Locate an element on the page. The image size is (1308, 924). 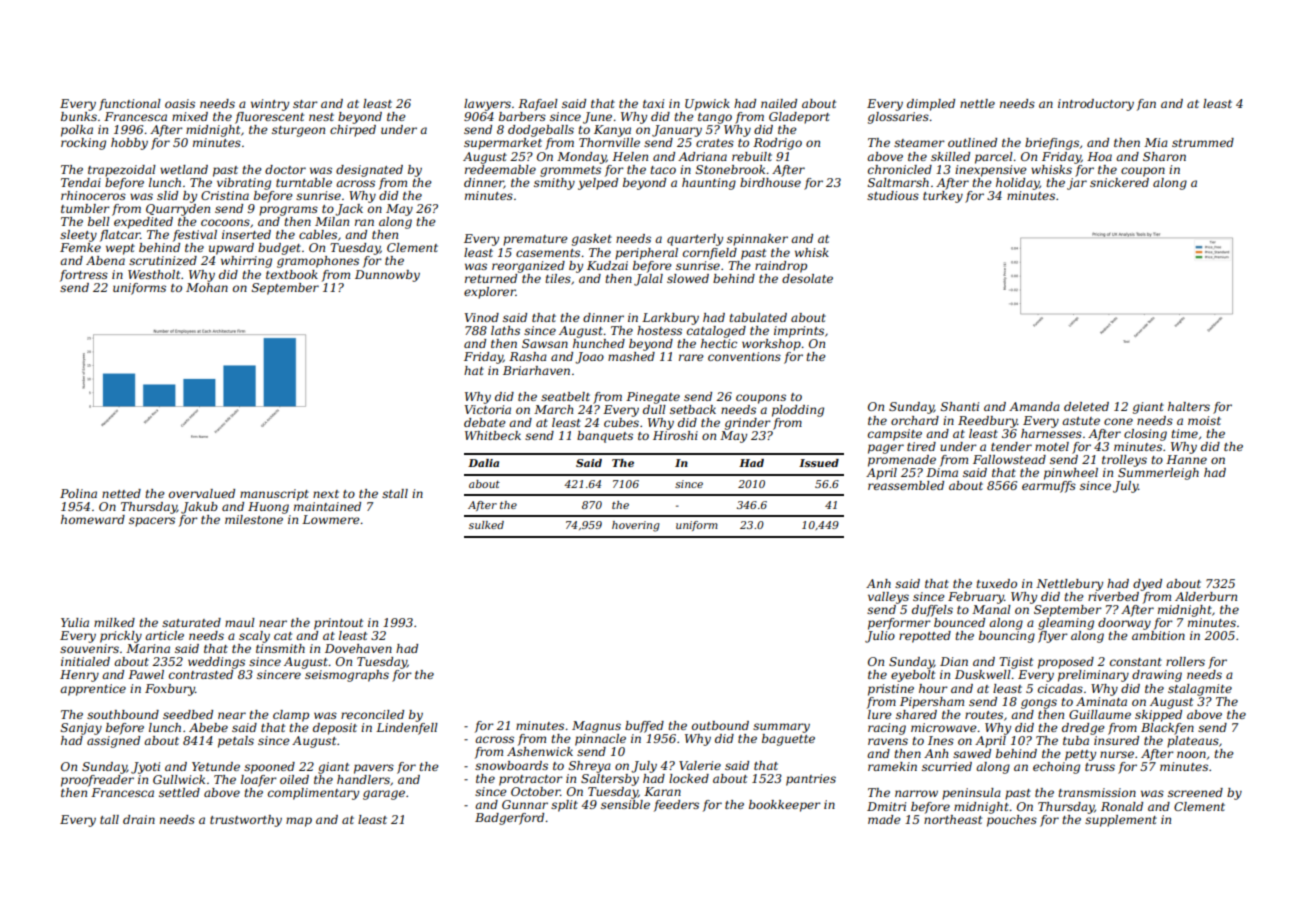
turntable is located at coordinates (304, 182).
